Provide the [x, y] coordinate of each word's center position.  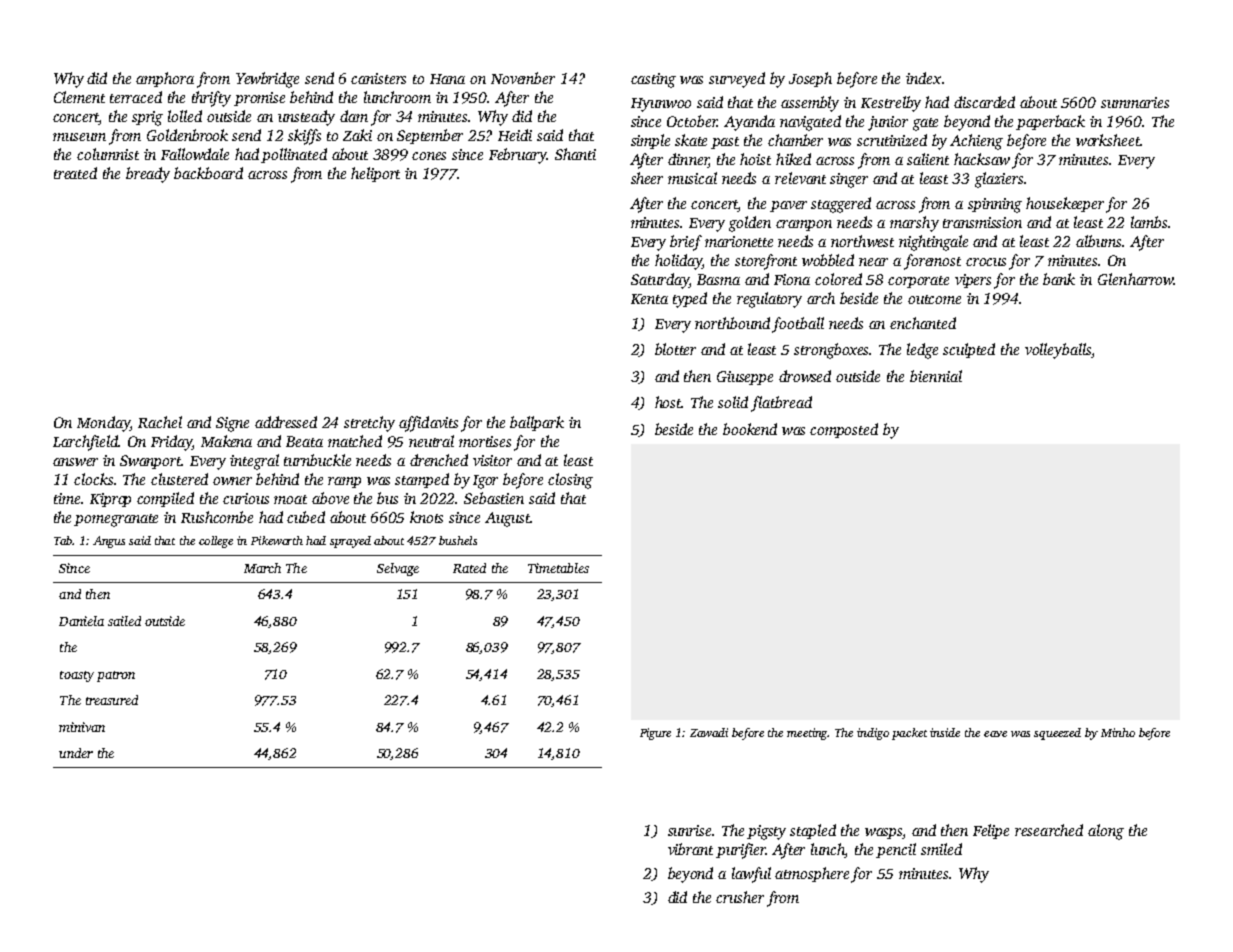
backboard [208, 173]
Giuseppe [745, 378]
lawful [751, 875]
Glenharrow [1136, 279]
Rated [469, 568]
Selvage [398, 569]
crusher [740, 897]
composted [844, 430]
